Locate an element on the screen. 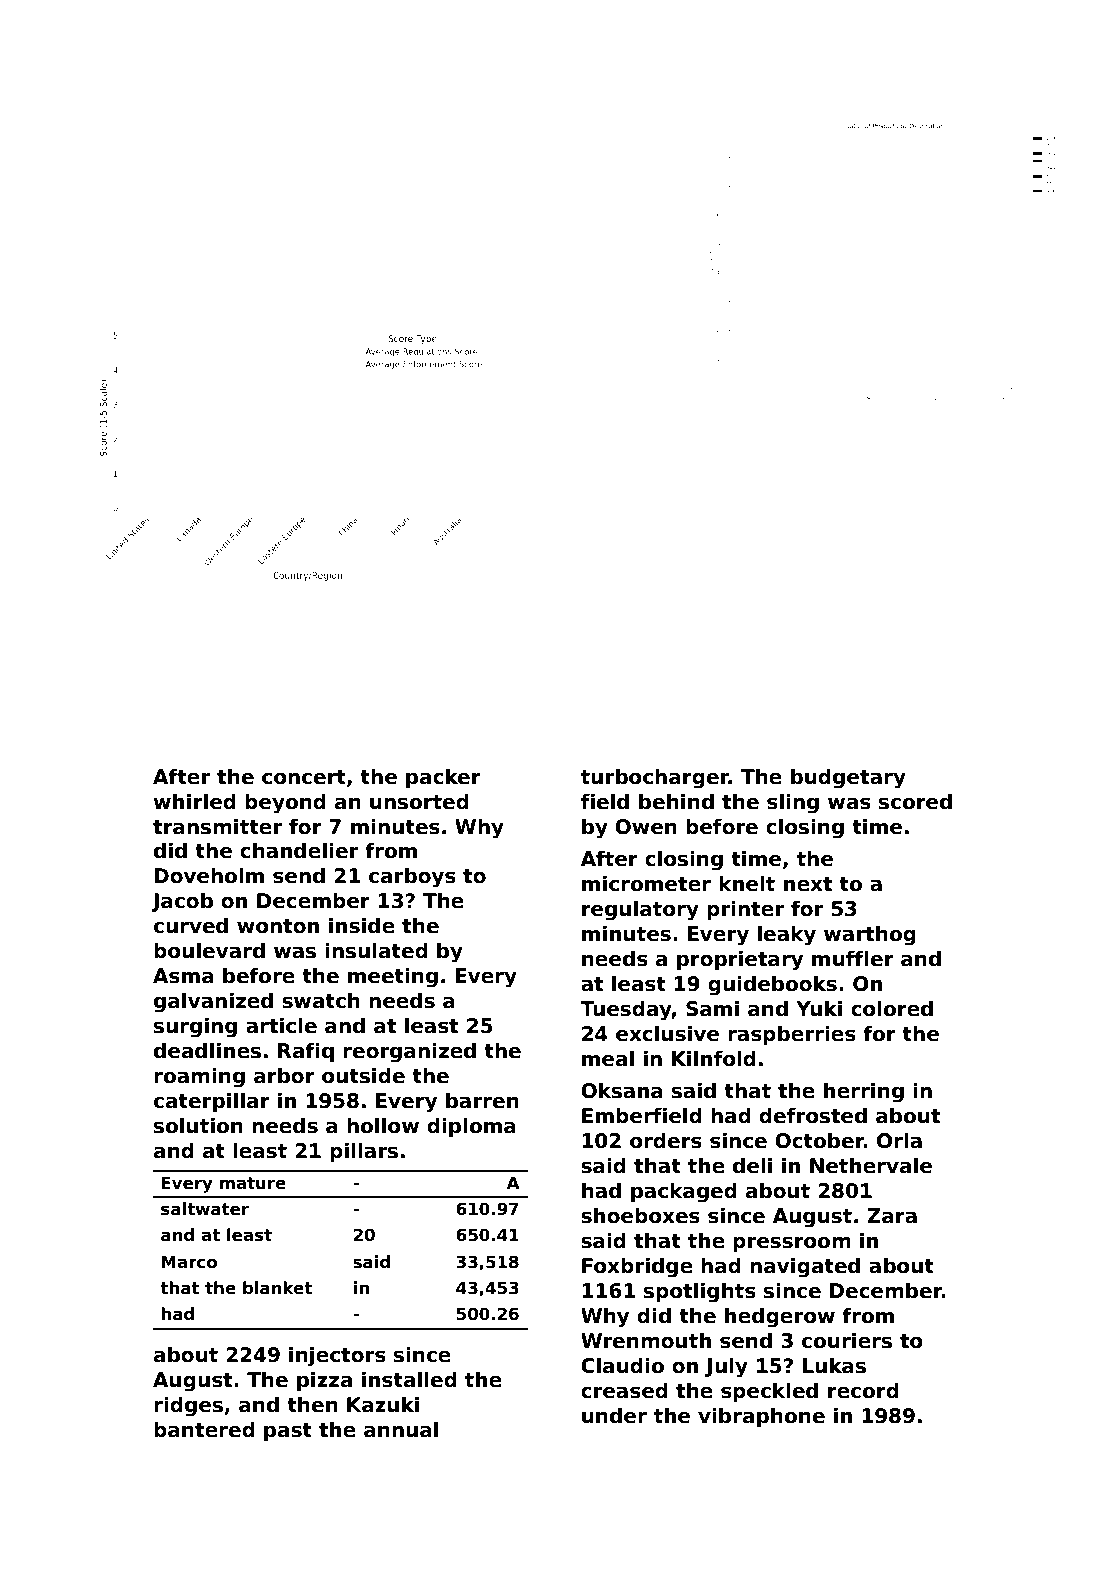 This screenshot has width=1108, height=1574. defrosted is located at coordinates (813, 1115).
